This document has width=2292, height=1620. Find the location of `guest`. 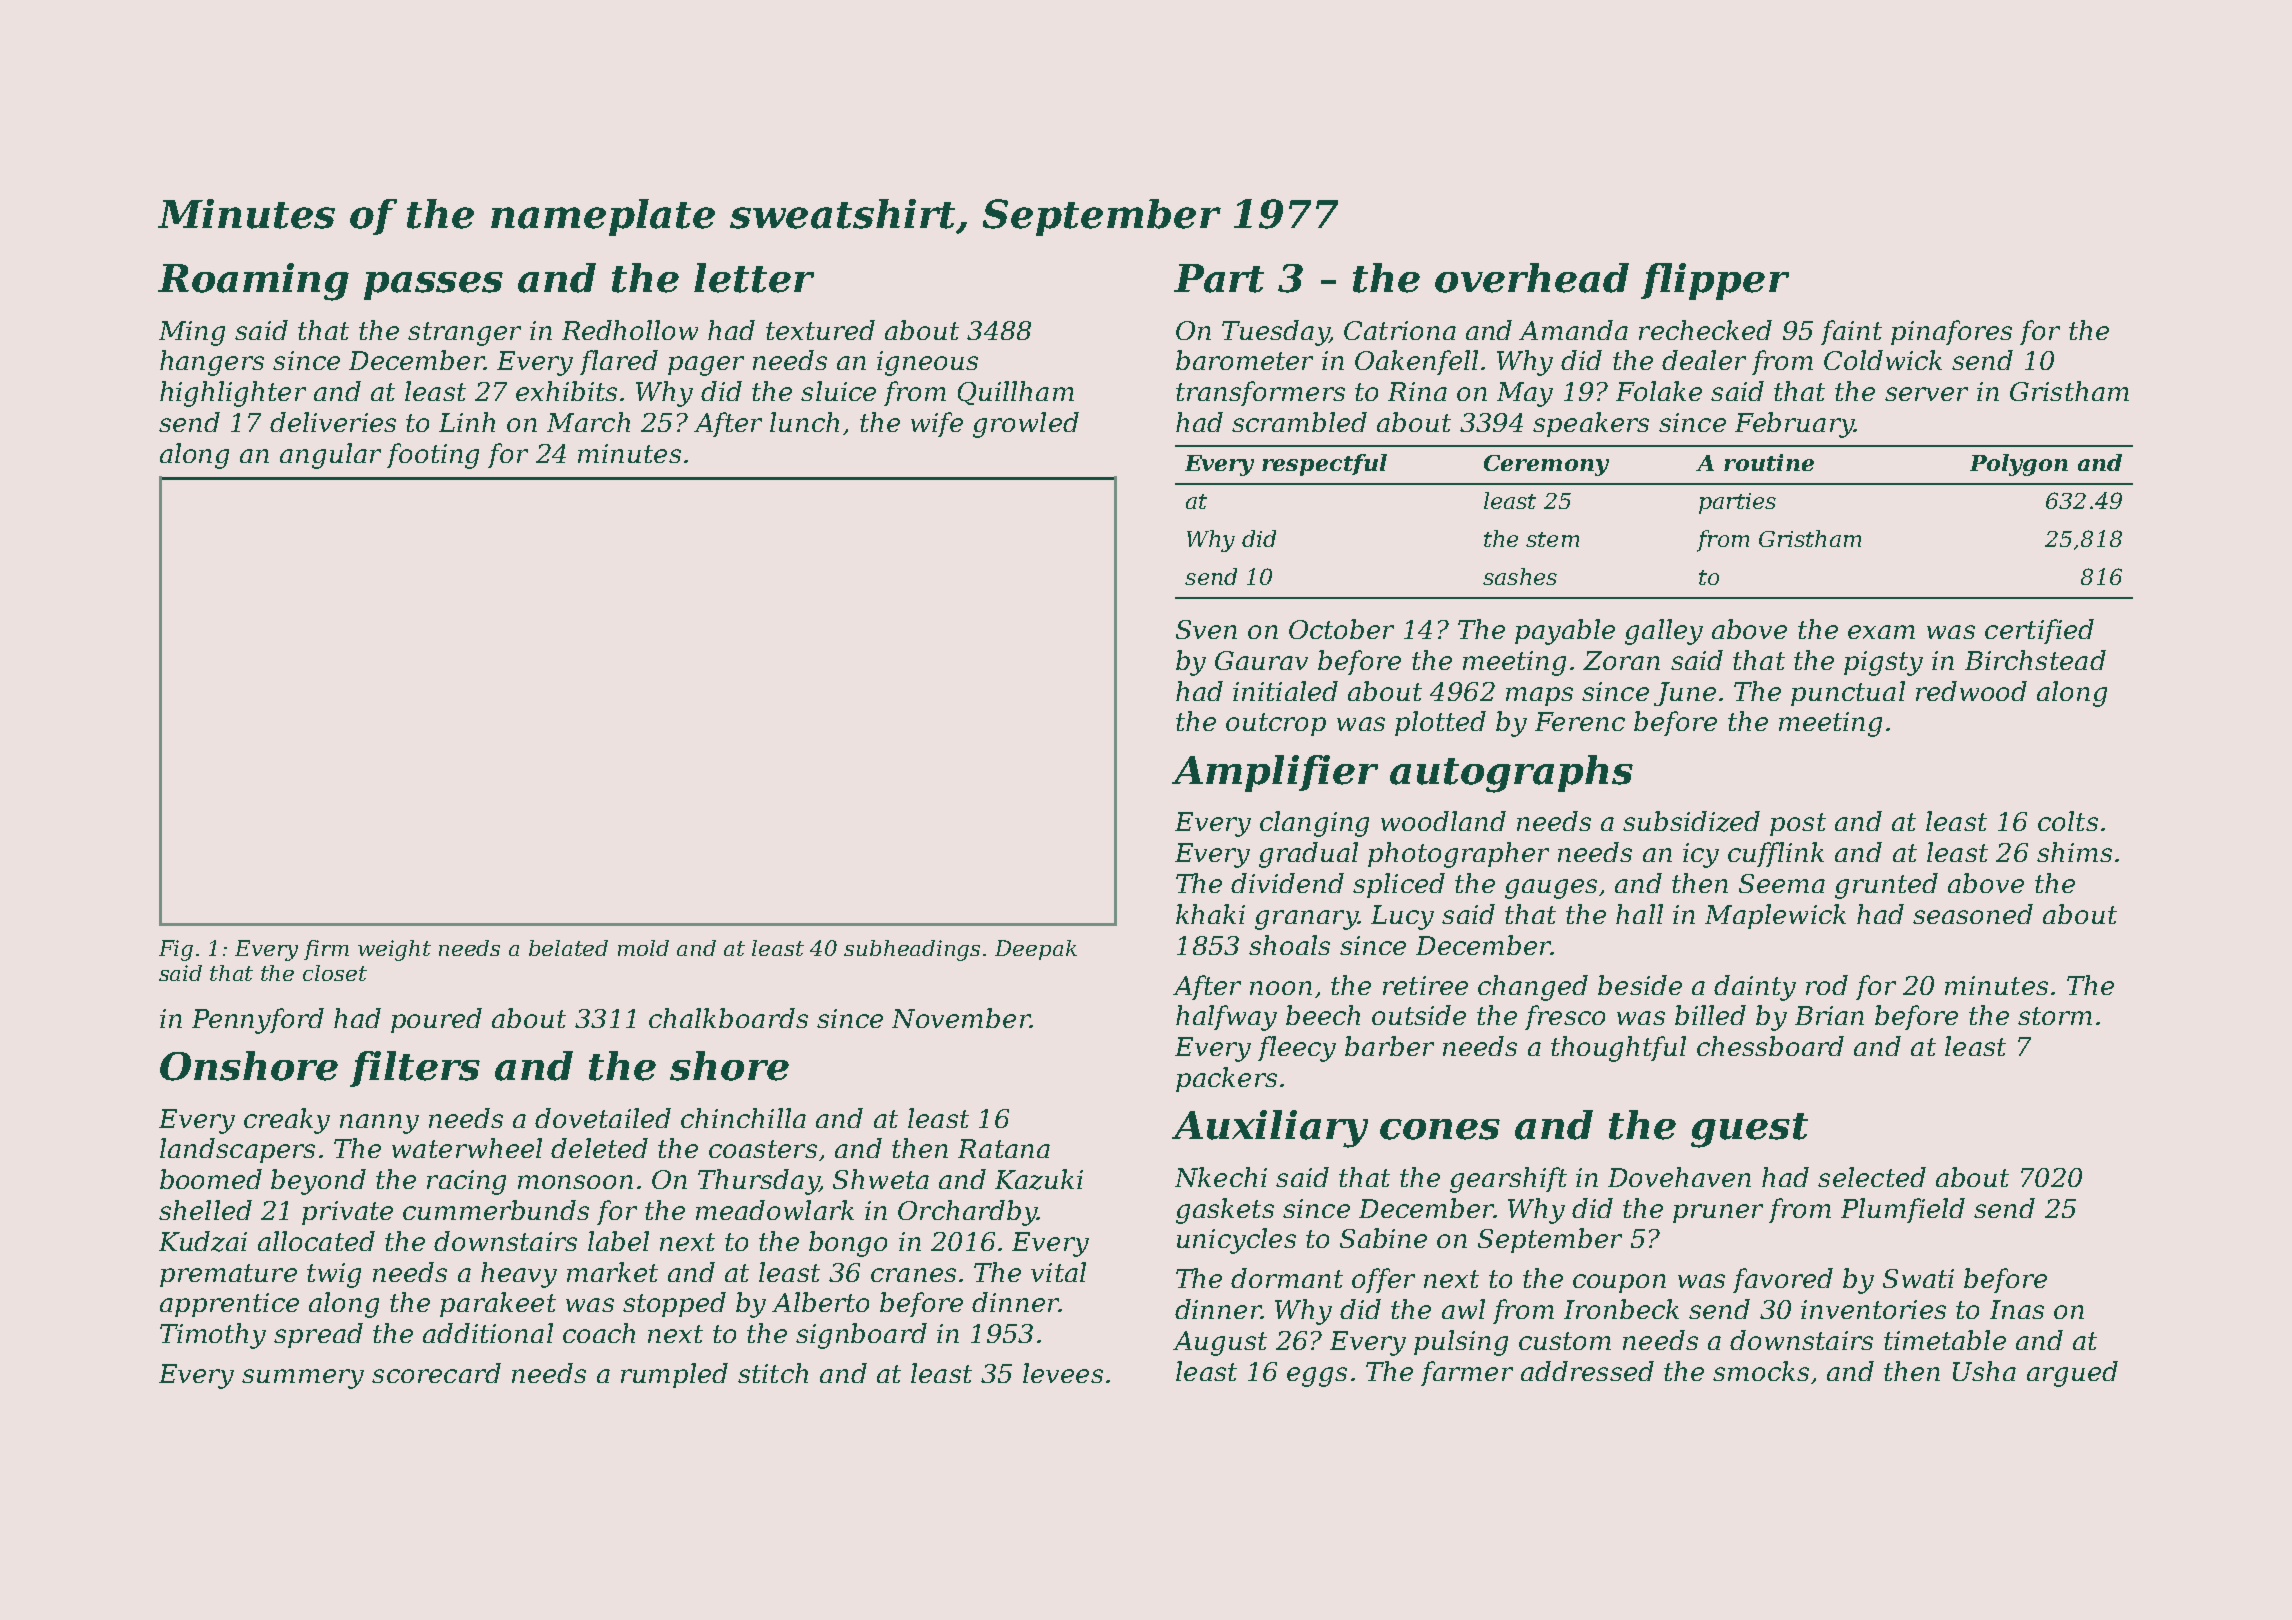

guest is located at coordinates (1749, 1130).
